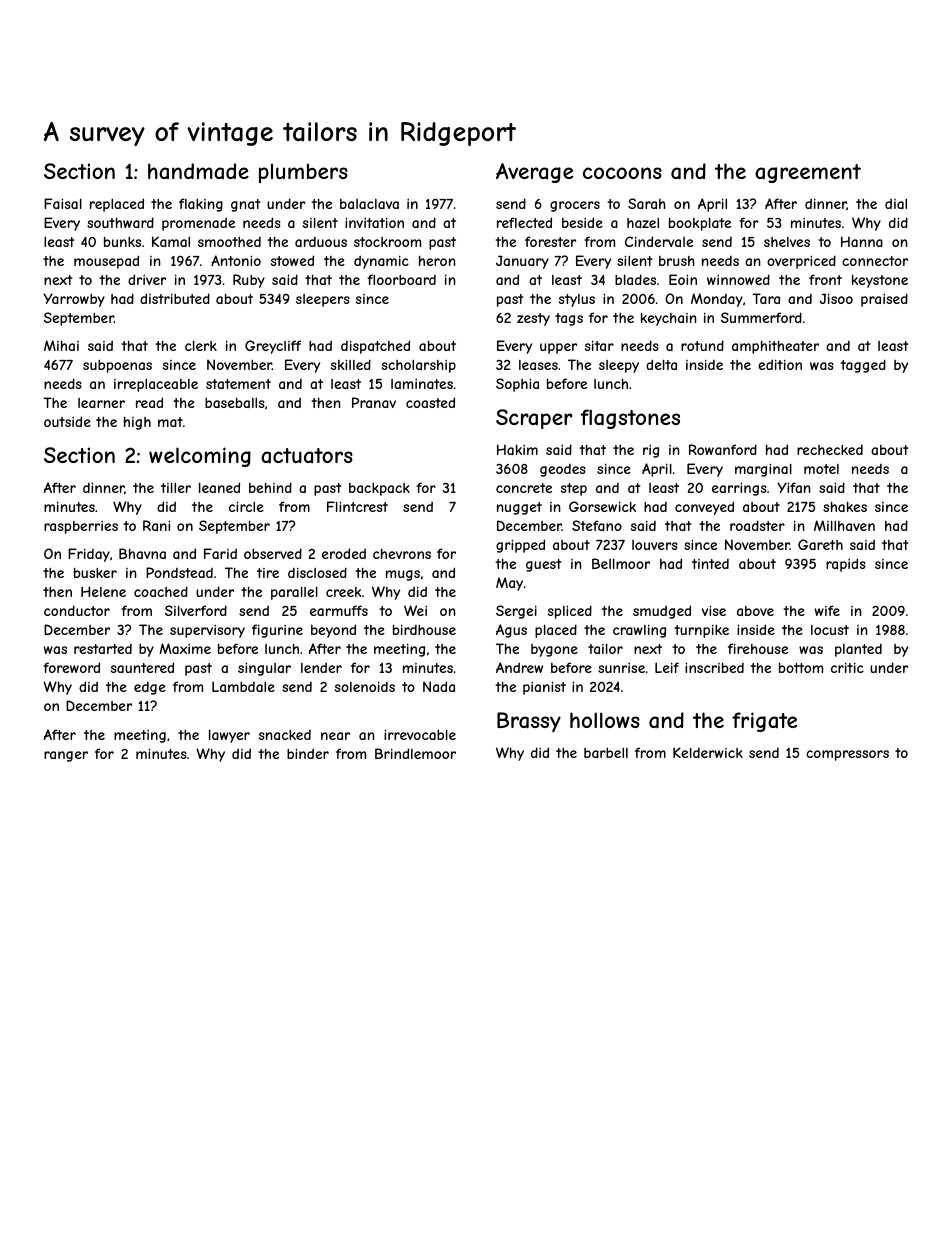 The width and height of the image is (952, 1233). What do you see at coordinates (808, 173) in the image?
I see `agreement` at bounding box center [808, 173].
